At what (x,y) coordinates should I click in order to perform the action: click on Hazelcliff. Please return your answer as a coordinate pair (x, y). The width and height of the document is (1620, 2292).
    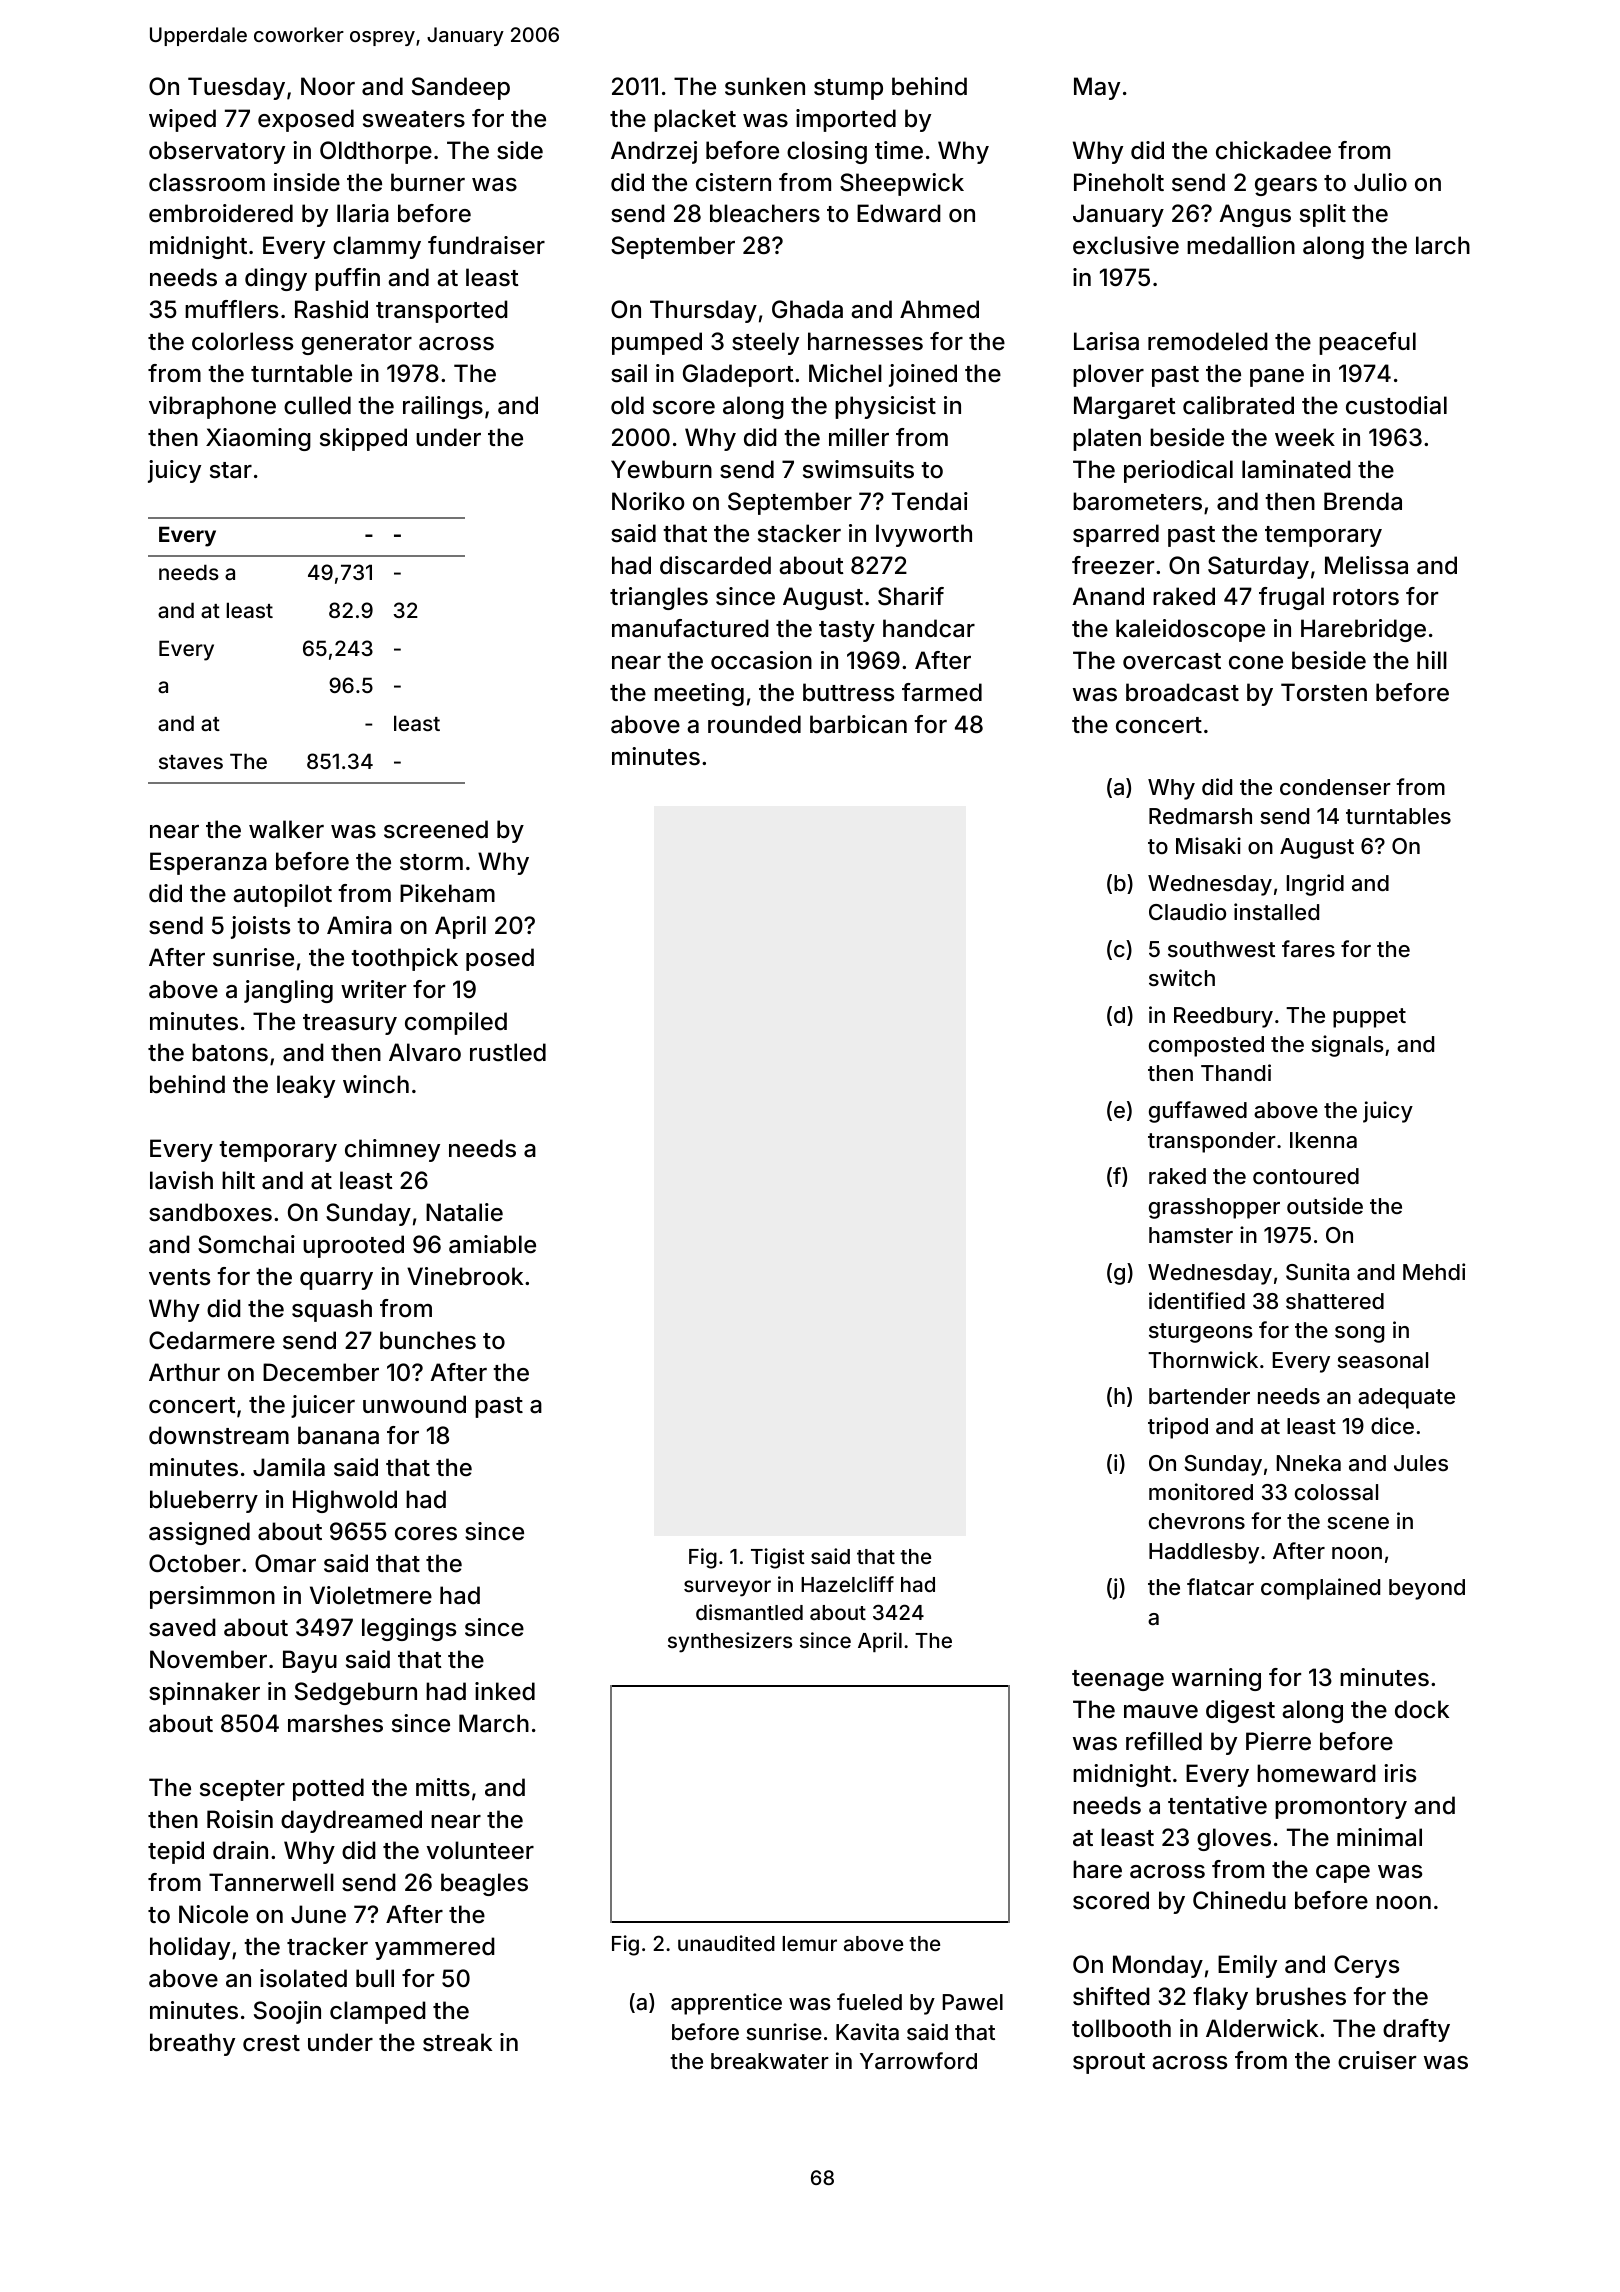
    Looking at the image, I should click on (847, 1584).
